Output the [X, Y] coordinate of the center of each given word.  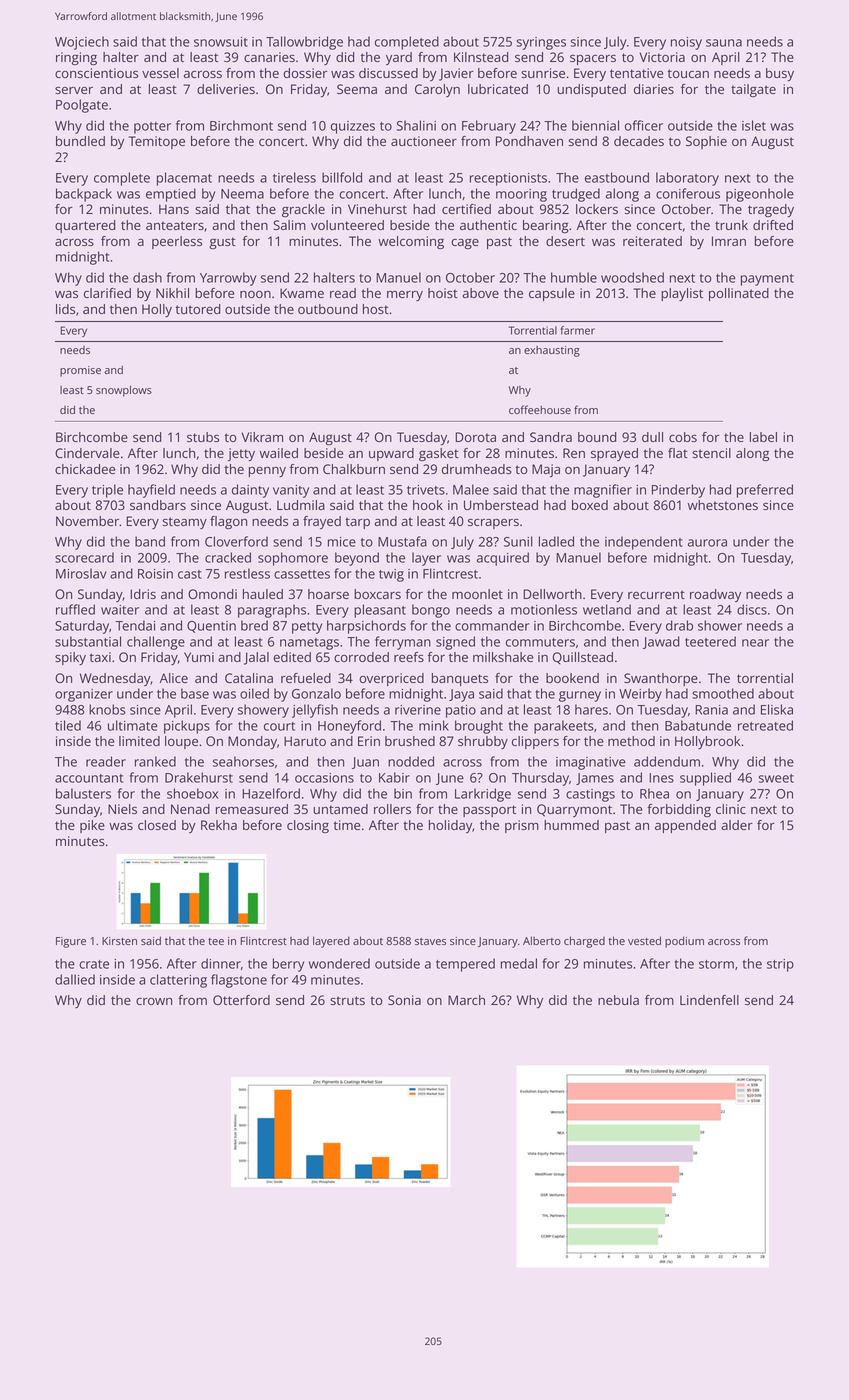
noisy [686, 43]
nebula [618, 1000]
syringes [541, 43]
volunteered [347, 225]
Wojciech [82, 43]
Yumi [199, 657]
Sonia [404, 1000]
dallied [75, 979]
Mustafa [402, 541]
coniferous [688, 193]
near [755, 643]
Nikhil [172, 293]
